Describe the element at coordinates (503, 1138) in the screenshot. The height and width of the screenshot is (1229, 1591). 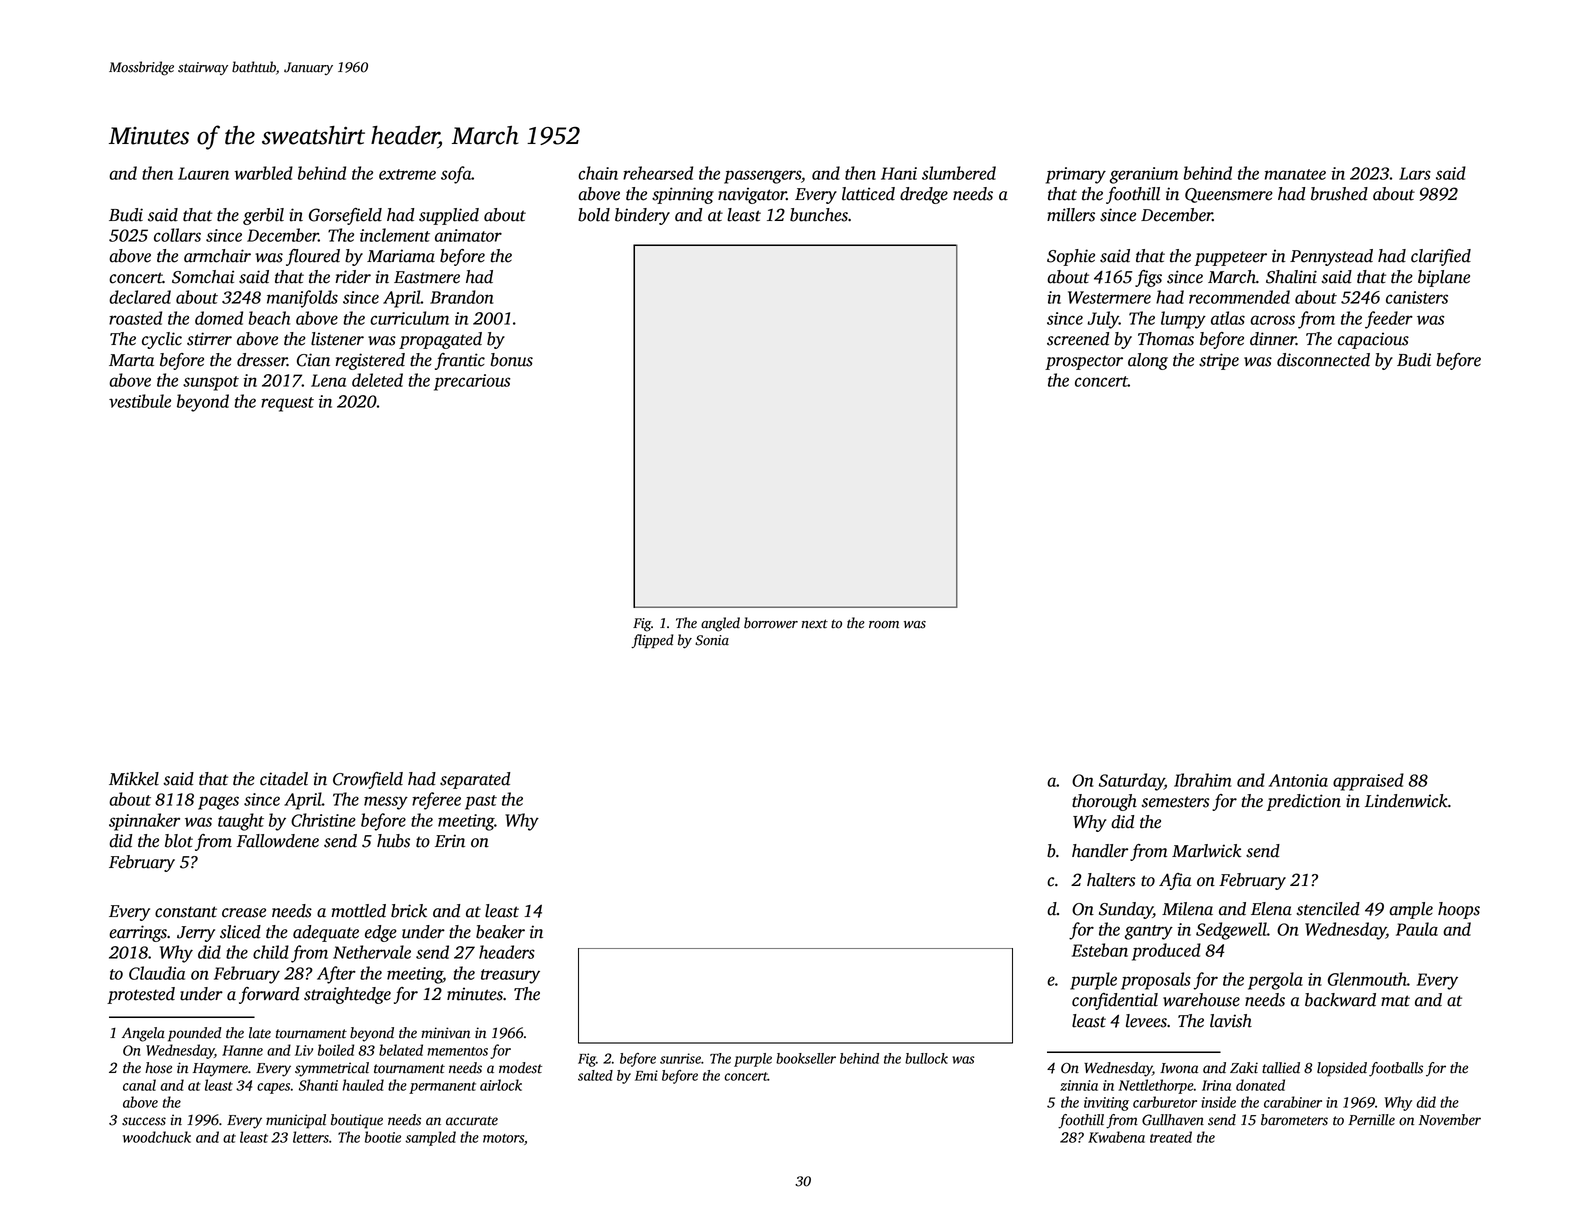
I see `motors` at that location.
